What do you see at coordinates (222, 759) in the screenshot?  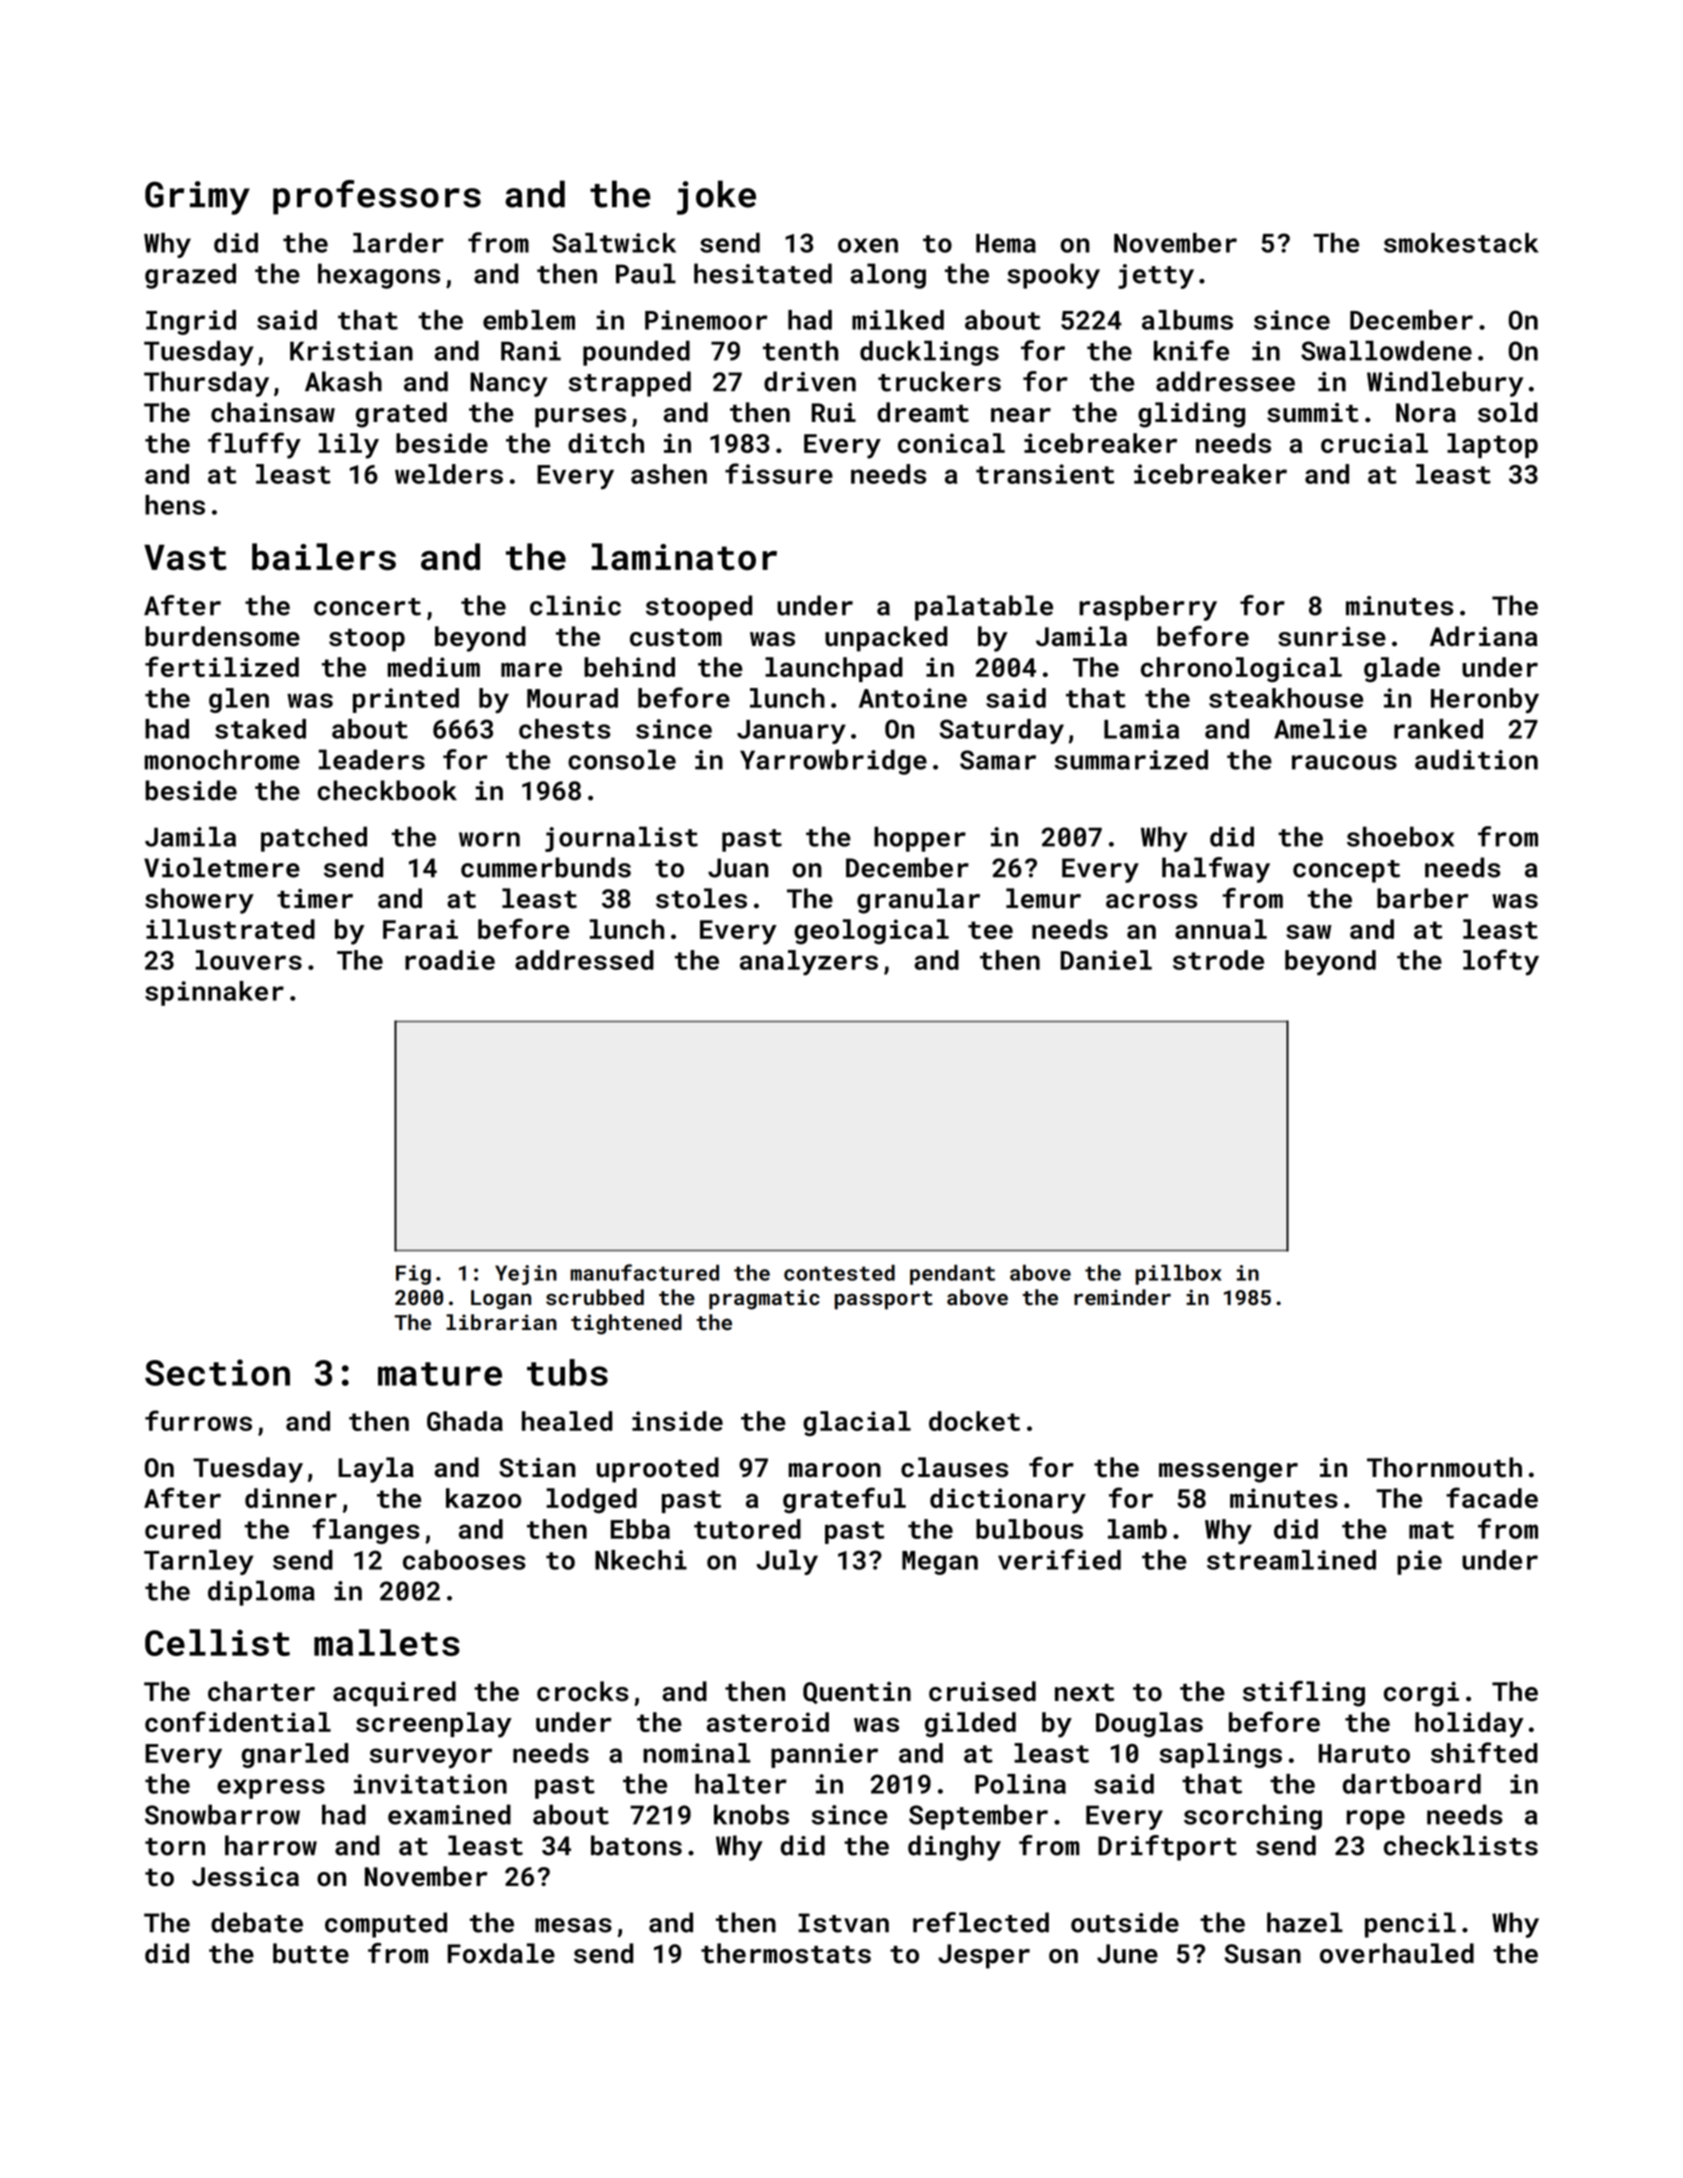 I see `monochrome` at bounding box center [222, 759].
